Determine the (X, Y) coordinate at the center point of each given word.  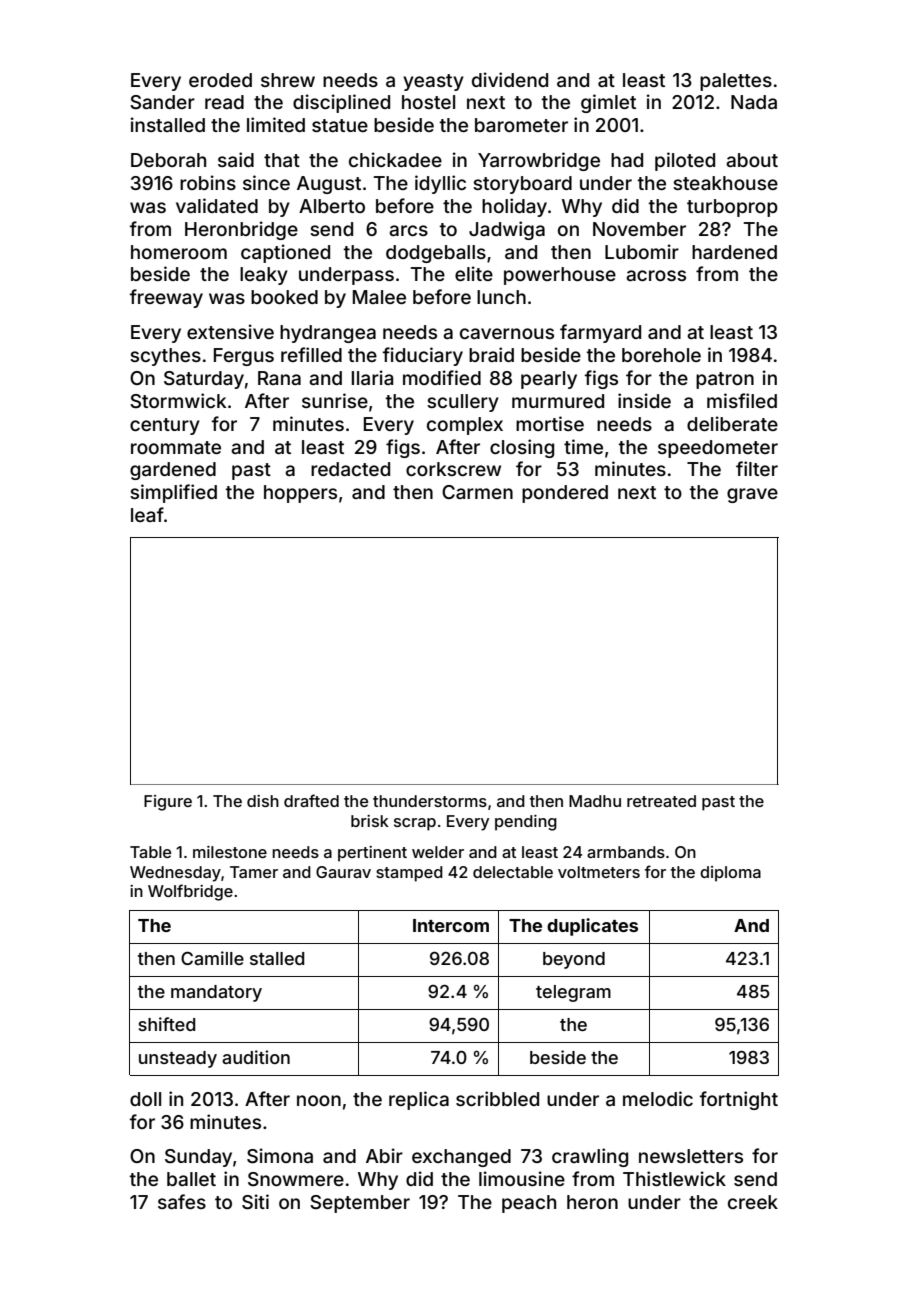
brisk (370, 821)
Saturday (204, 380)
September (360, 1204)
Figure (168, 803)
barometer (521, 125)
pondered (565, 494)
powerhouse (560, 276)
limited (276, 124)
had (627, 160)
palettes (736, 82)
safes (182, 1201)
